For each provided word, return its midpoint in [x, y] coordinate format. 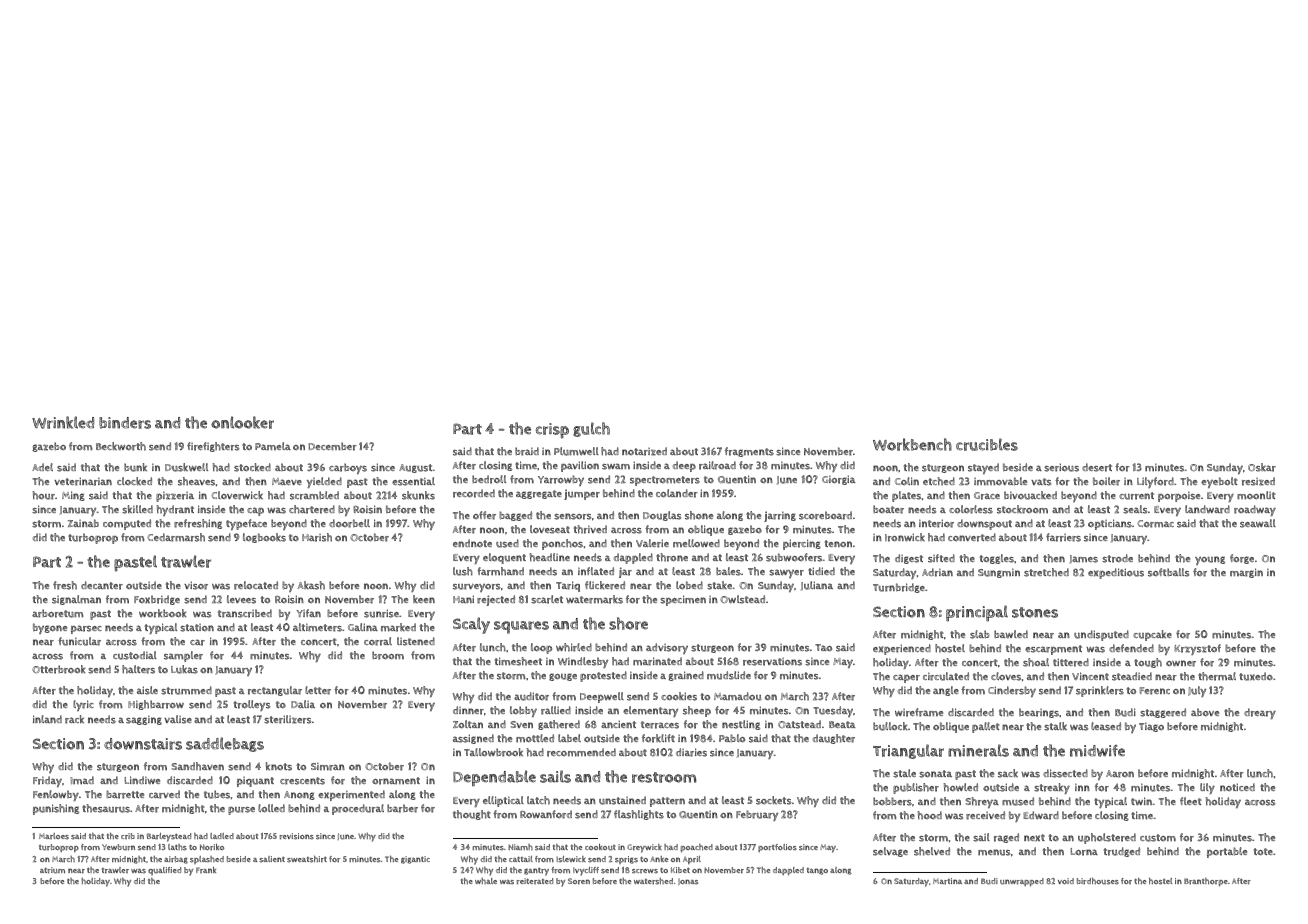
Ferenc [1155, 691]
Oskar [1262, 467]
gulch [591, 429]
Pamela [273, 446]
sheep [697, 711]
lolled [271, 808]
